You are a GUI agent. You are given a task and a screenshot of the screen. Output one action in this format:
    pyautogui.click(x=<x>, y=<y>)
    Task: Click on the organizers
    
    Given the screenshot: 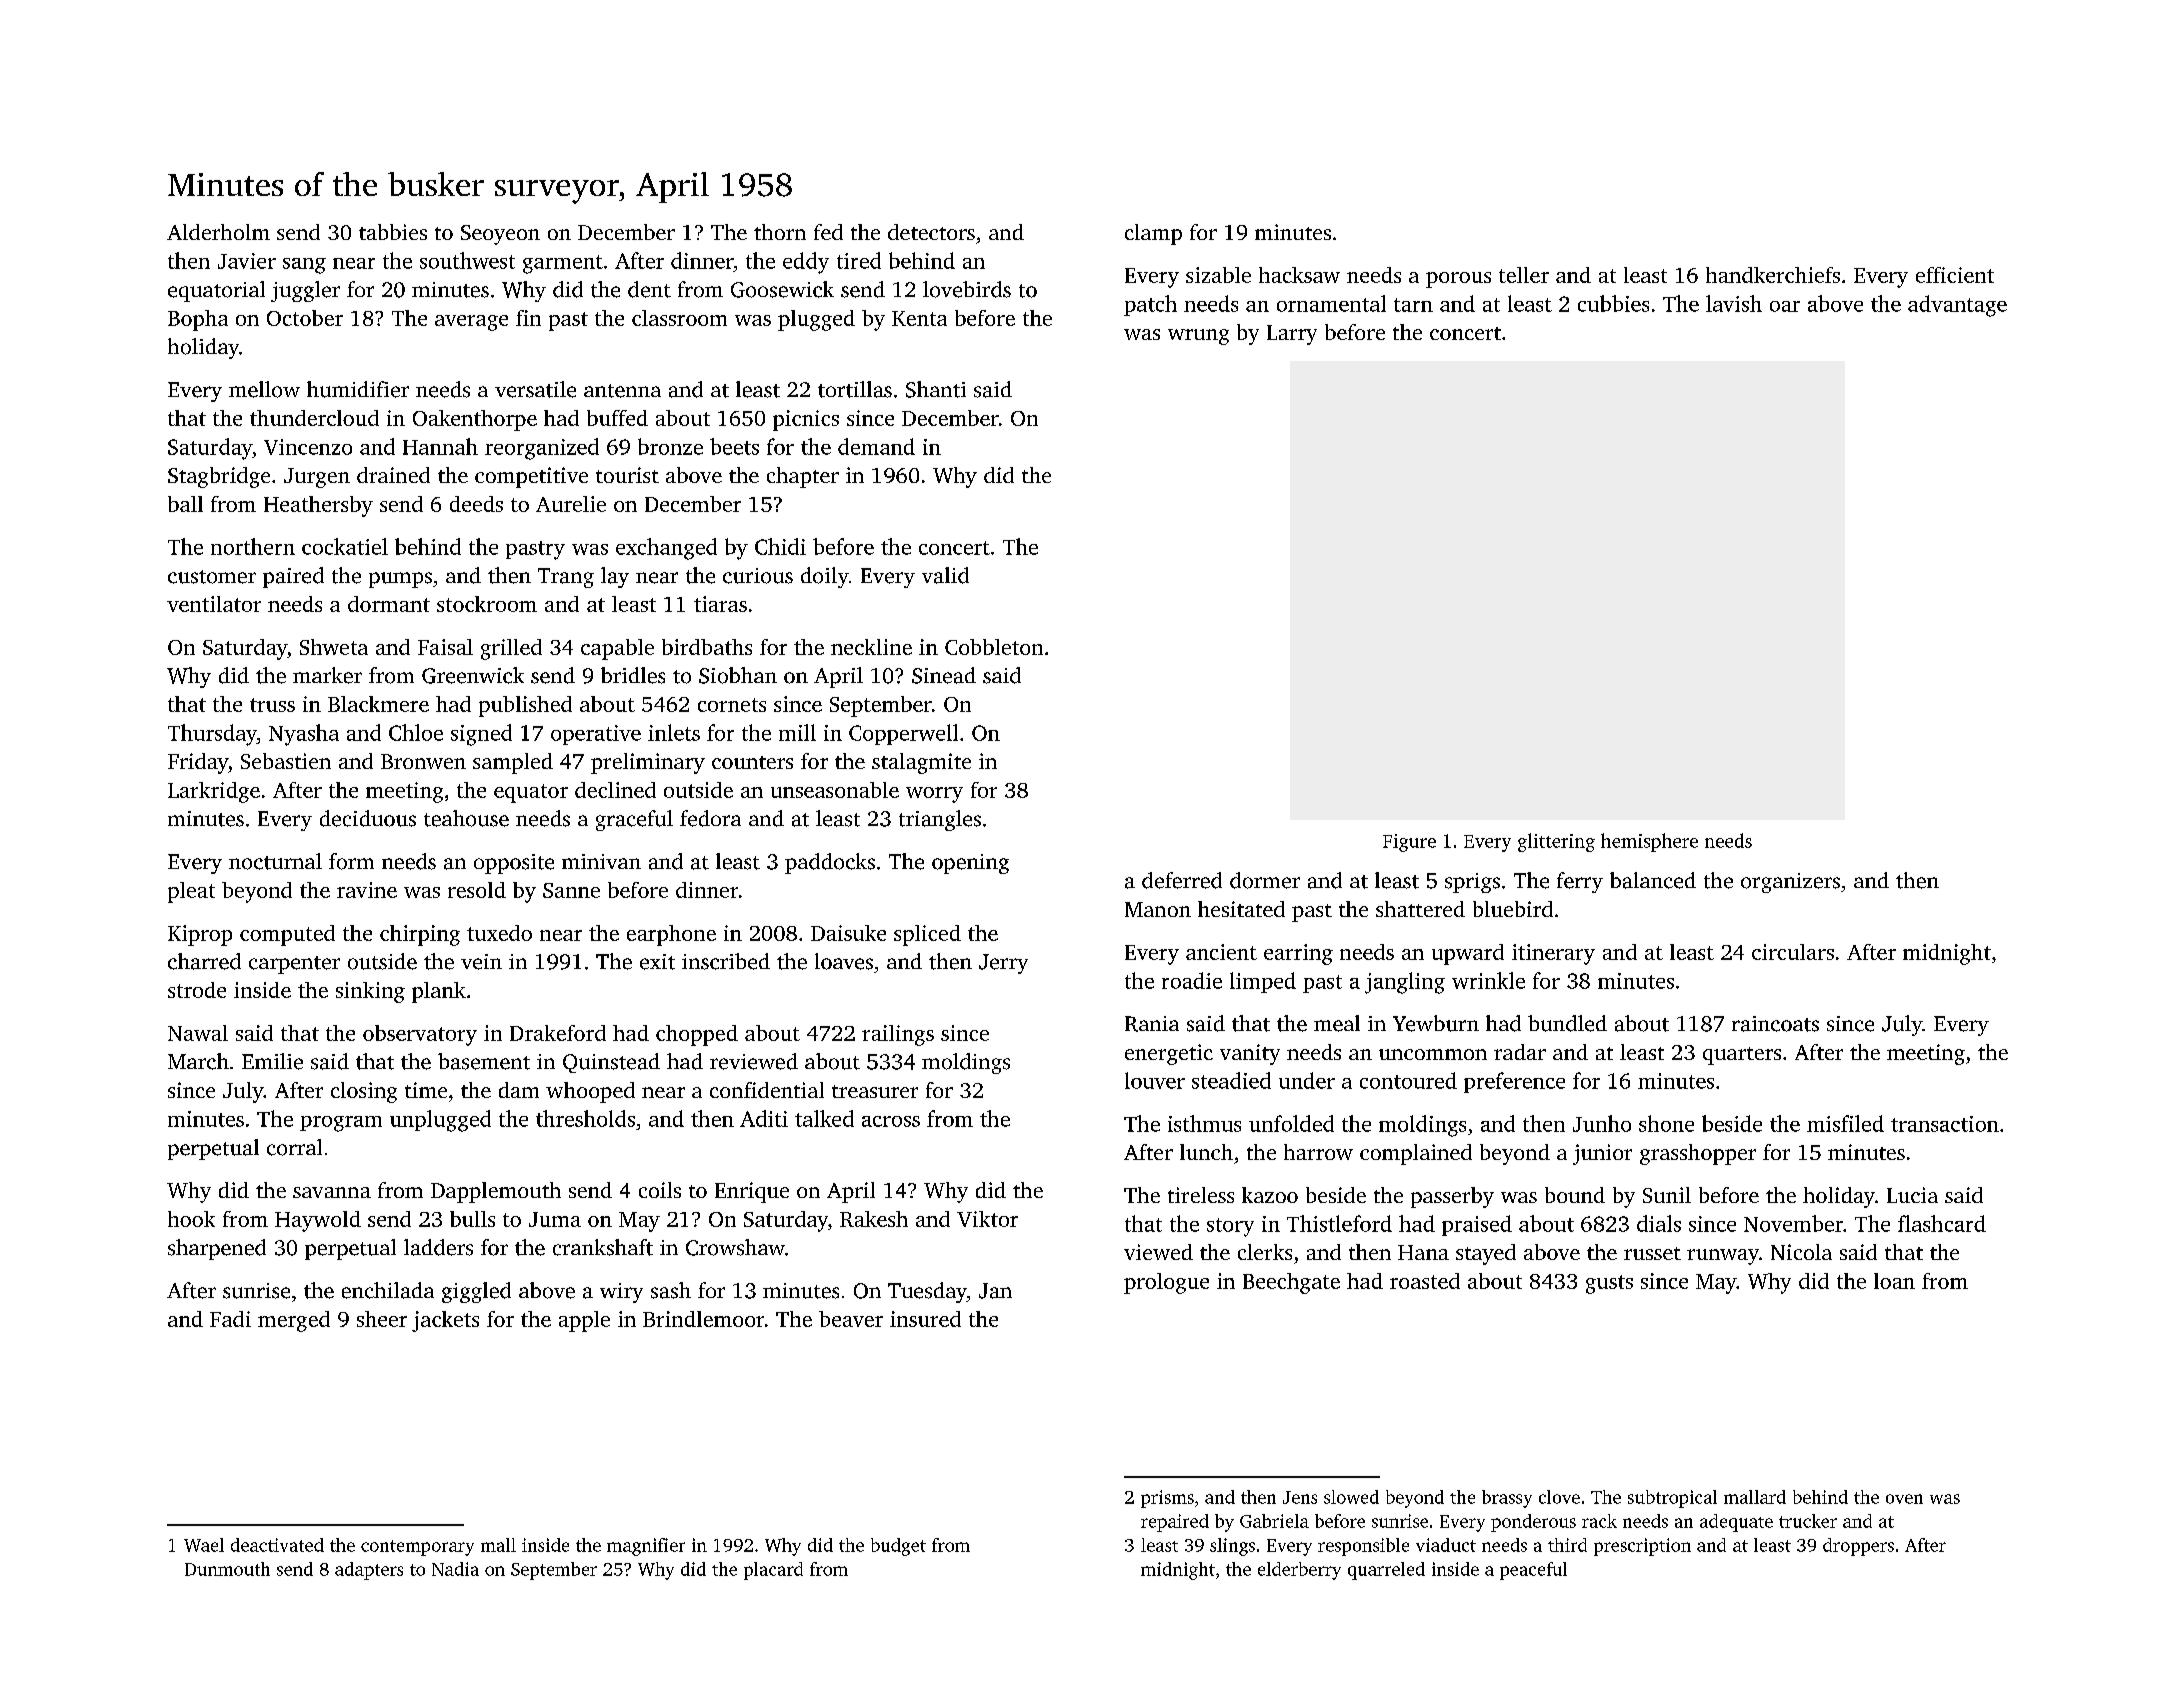 What is the action you would take?
    pyautogui.click(x=1790, y=883)
